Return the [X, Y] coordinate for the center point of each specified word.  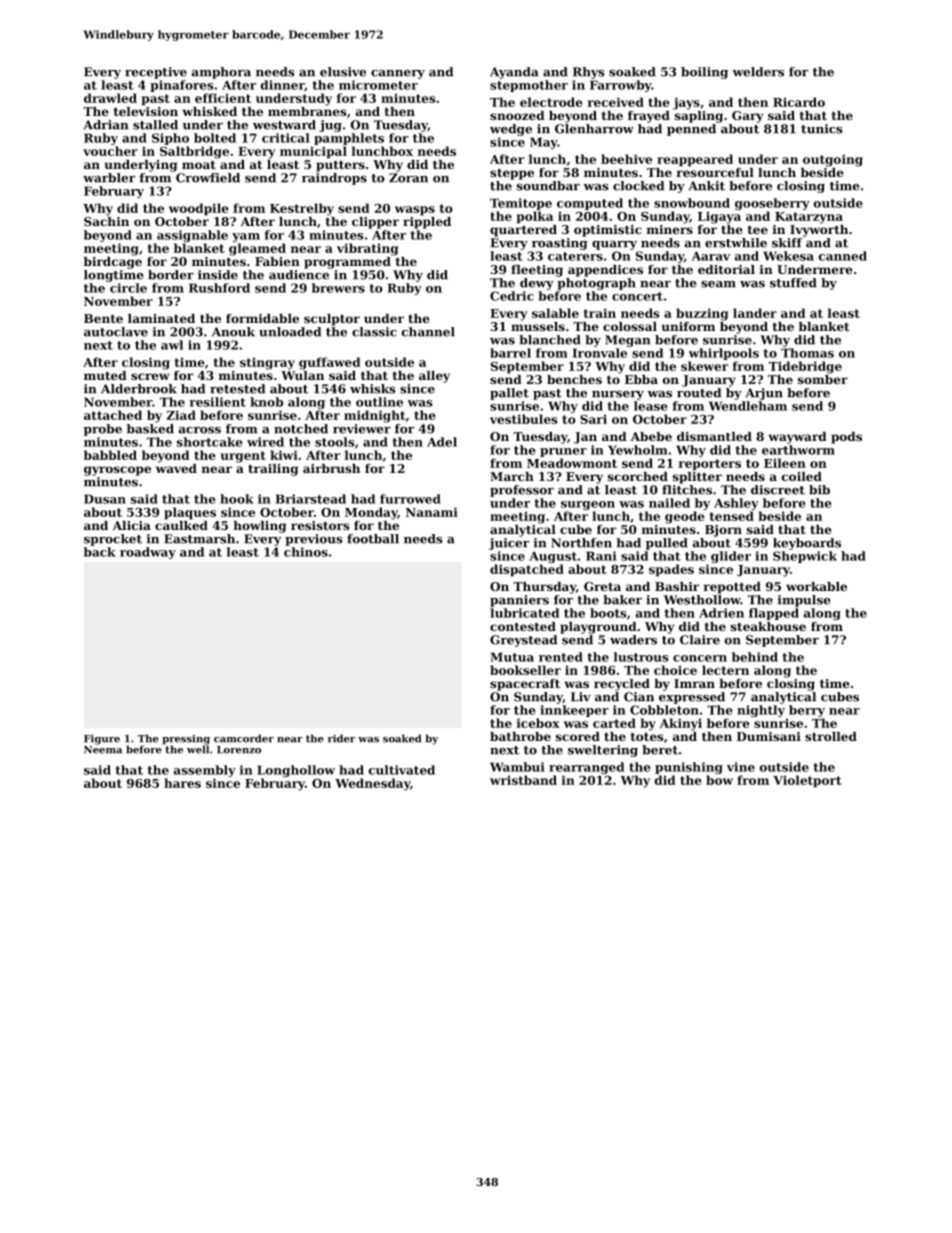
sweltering [603, 751]
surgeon [588, 505]
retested [237, 389]
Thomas [807, 353]
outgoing [833, 160]
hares [182, 783]
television [146, 111]
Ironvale [600, 353]
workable [816, 586]
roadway [148, 553]
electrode [551, 102]
